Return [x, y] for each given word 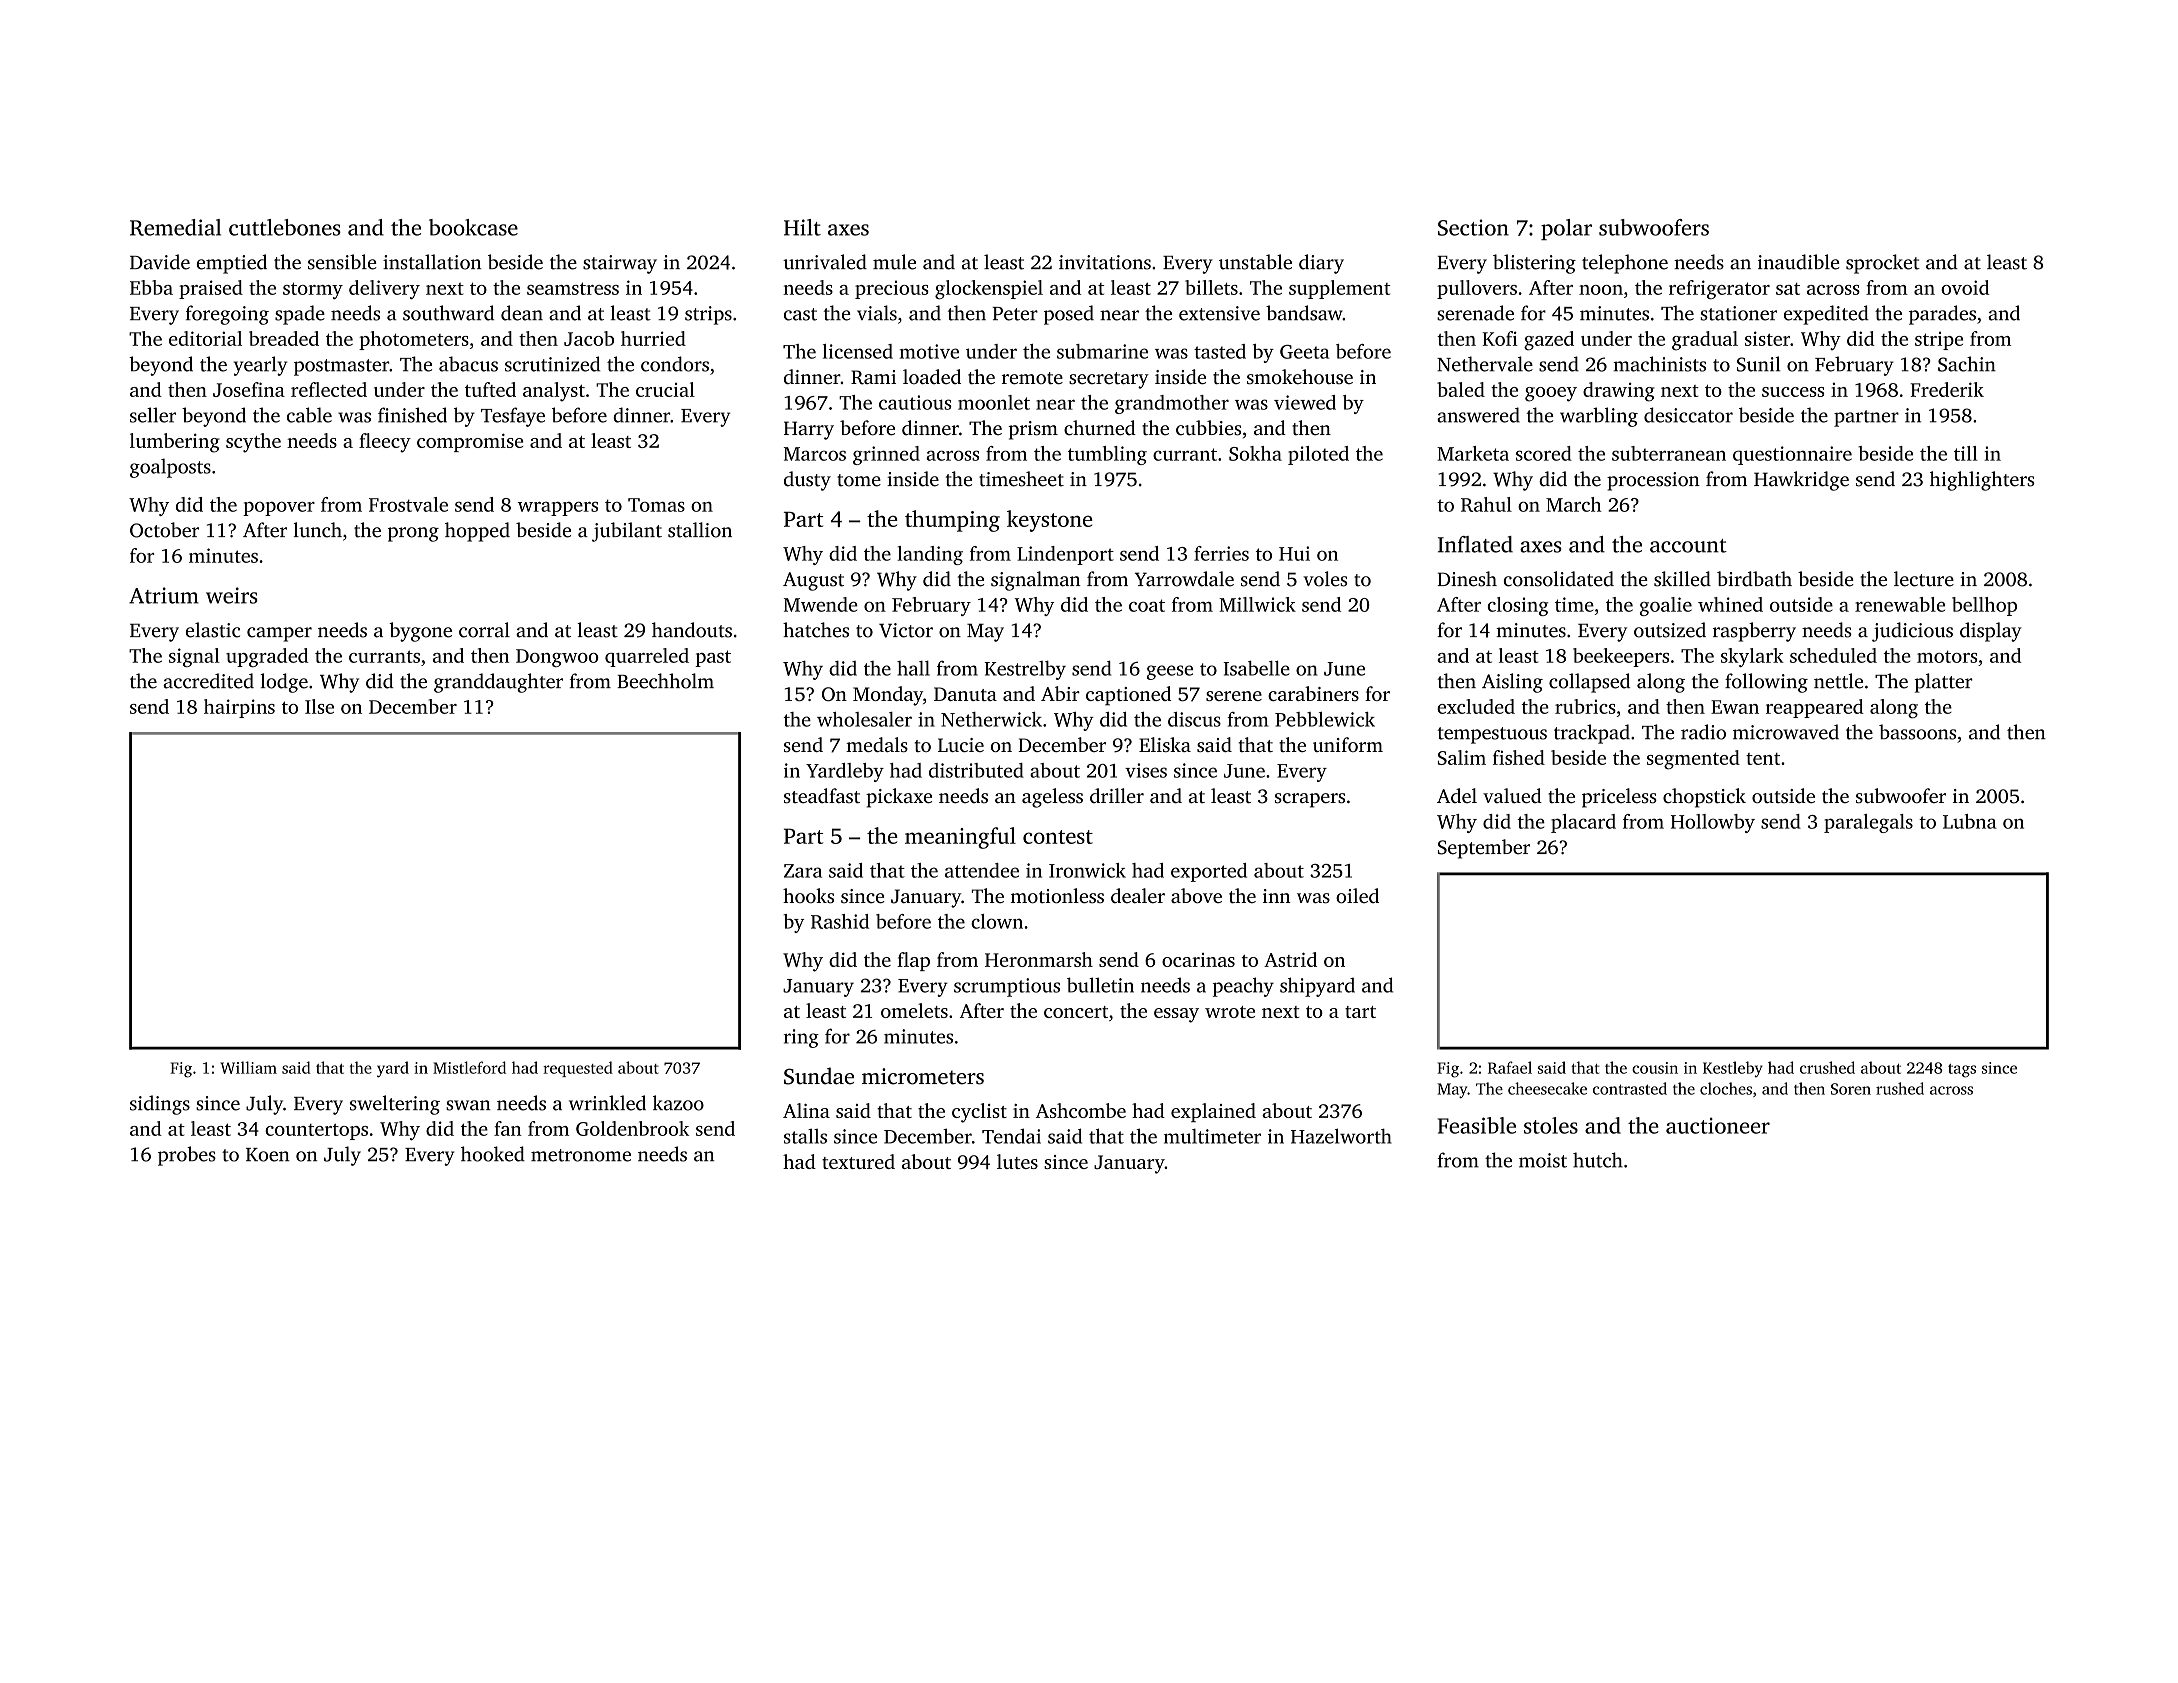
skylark [1752, 657]
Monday [888, 696]
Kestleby [1733, 1069]
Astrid [1290, 959]
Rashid [840, 921]
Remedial [175, 227]
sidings [160, 1105]
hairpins [239, 708]
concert [1076, 1012]
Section [1473, 227]
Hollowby [1713, 823]
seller [153, 415]
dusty [807, 481]
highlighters [1982, 481]
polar [1566, 229]
